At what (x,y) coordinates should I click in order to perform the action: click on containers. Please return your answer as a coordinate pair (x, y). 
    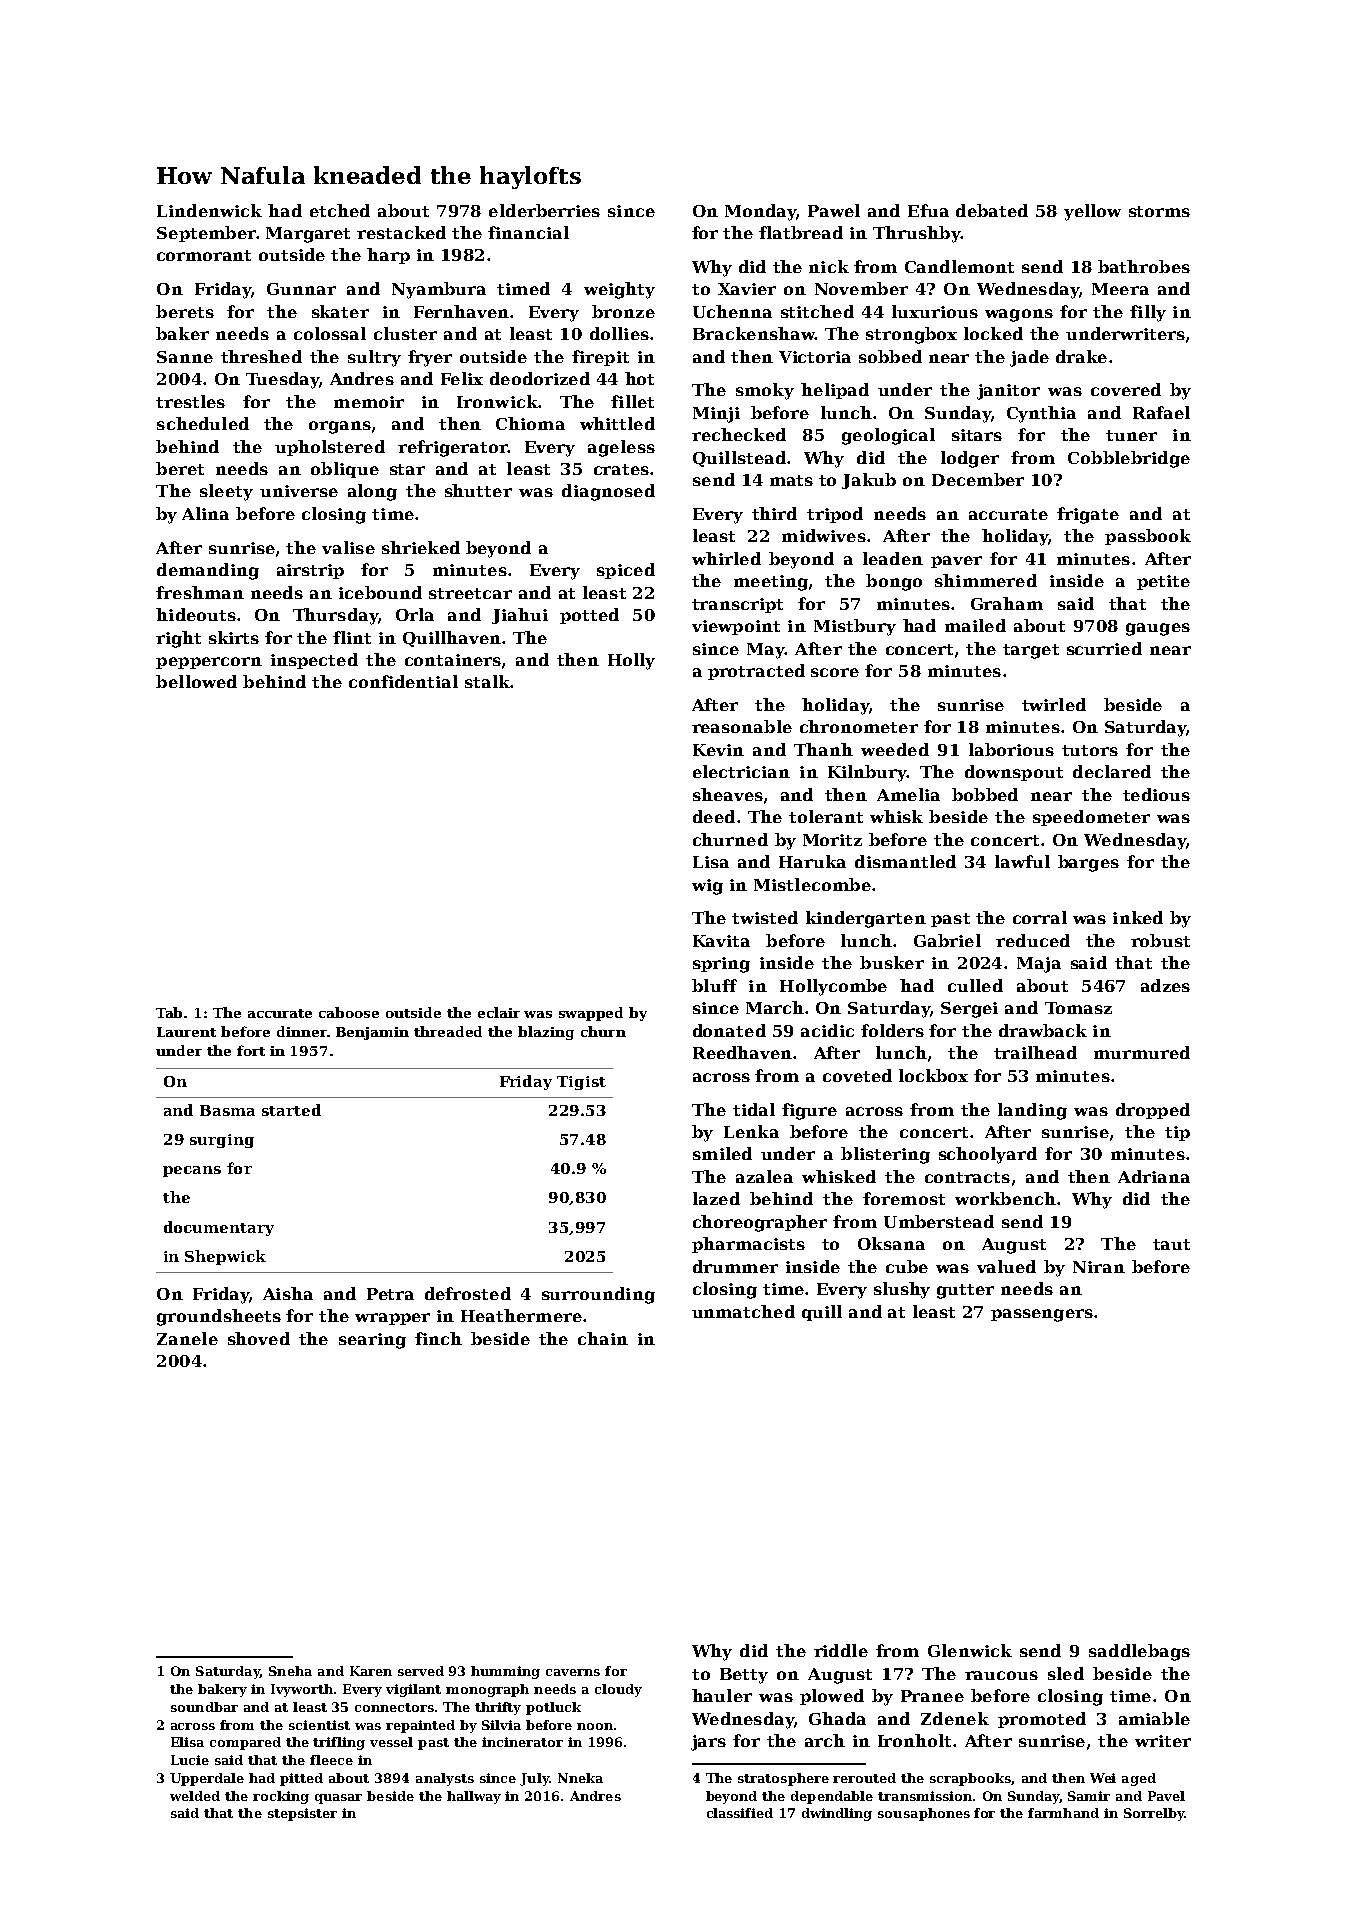
    Looking at the image, I should click on (453, 660).
